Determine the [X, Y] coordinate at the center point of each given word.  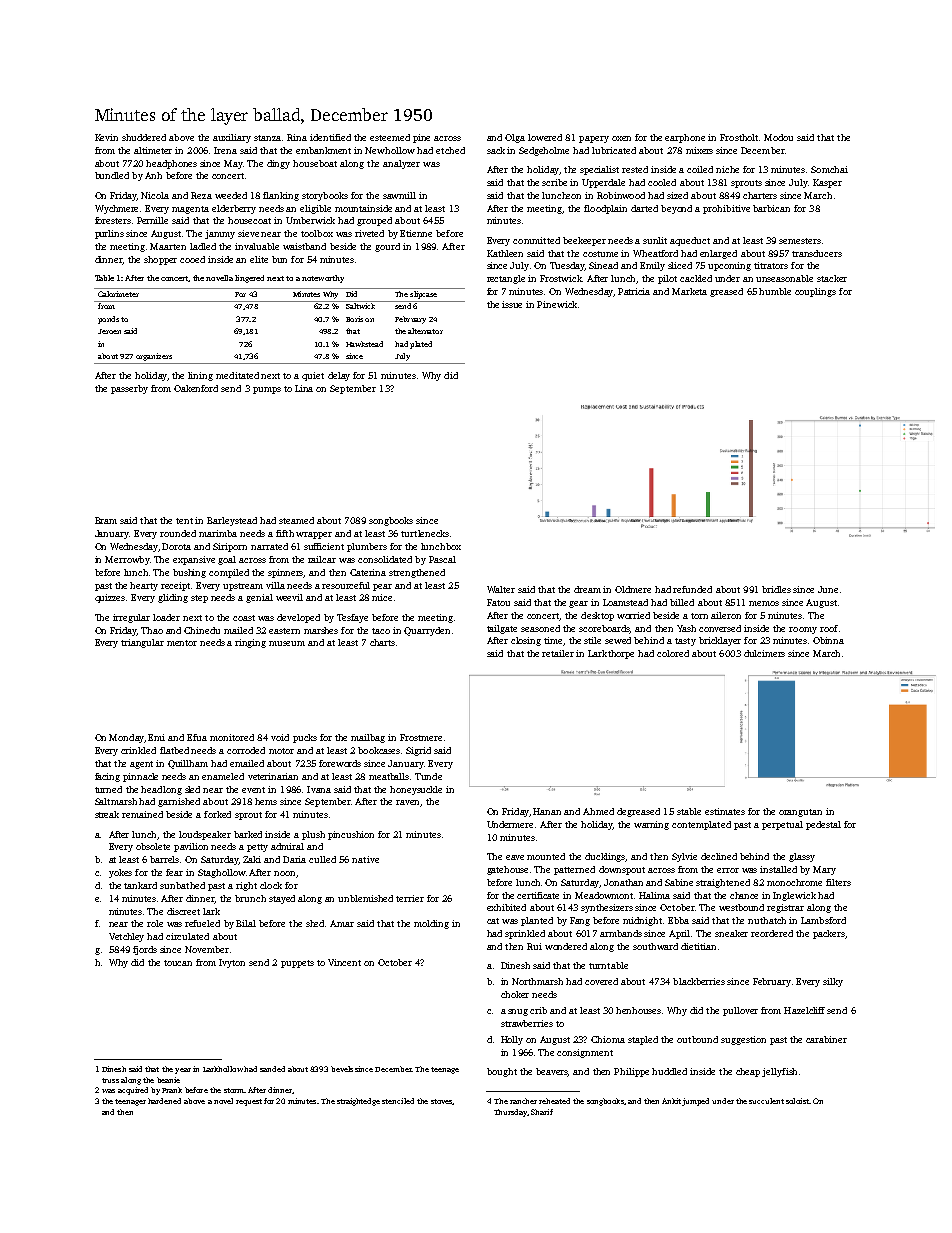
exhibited [506, 907]
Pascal [442, 559]
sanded [272, 1069]
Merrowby [127, 560]
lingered [249, 279]
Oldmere [633, 589]
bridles [776, 589]
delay [339, 376]
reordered [772, 933]
